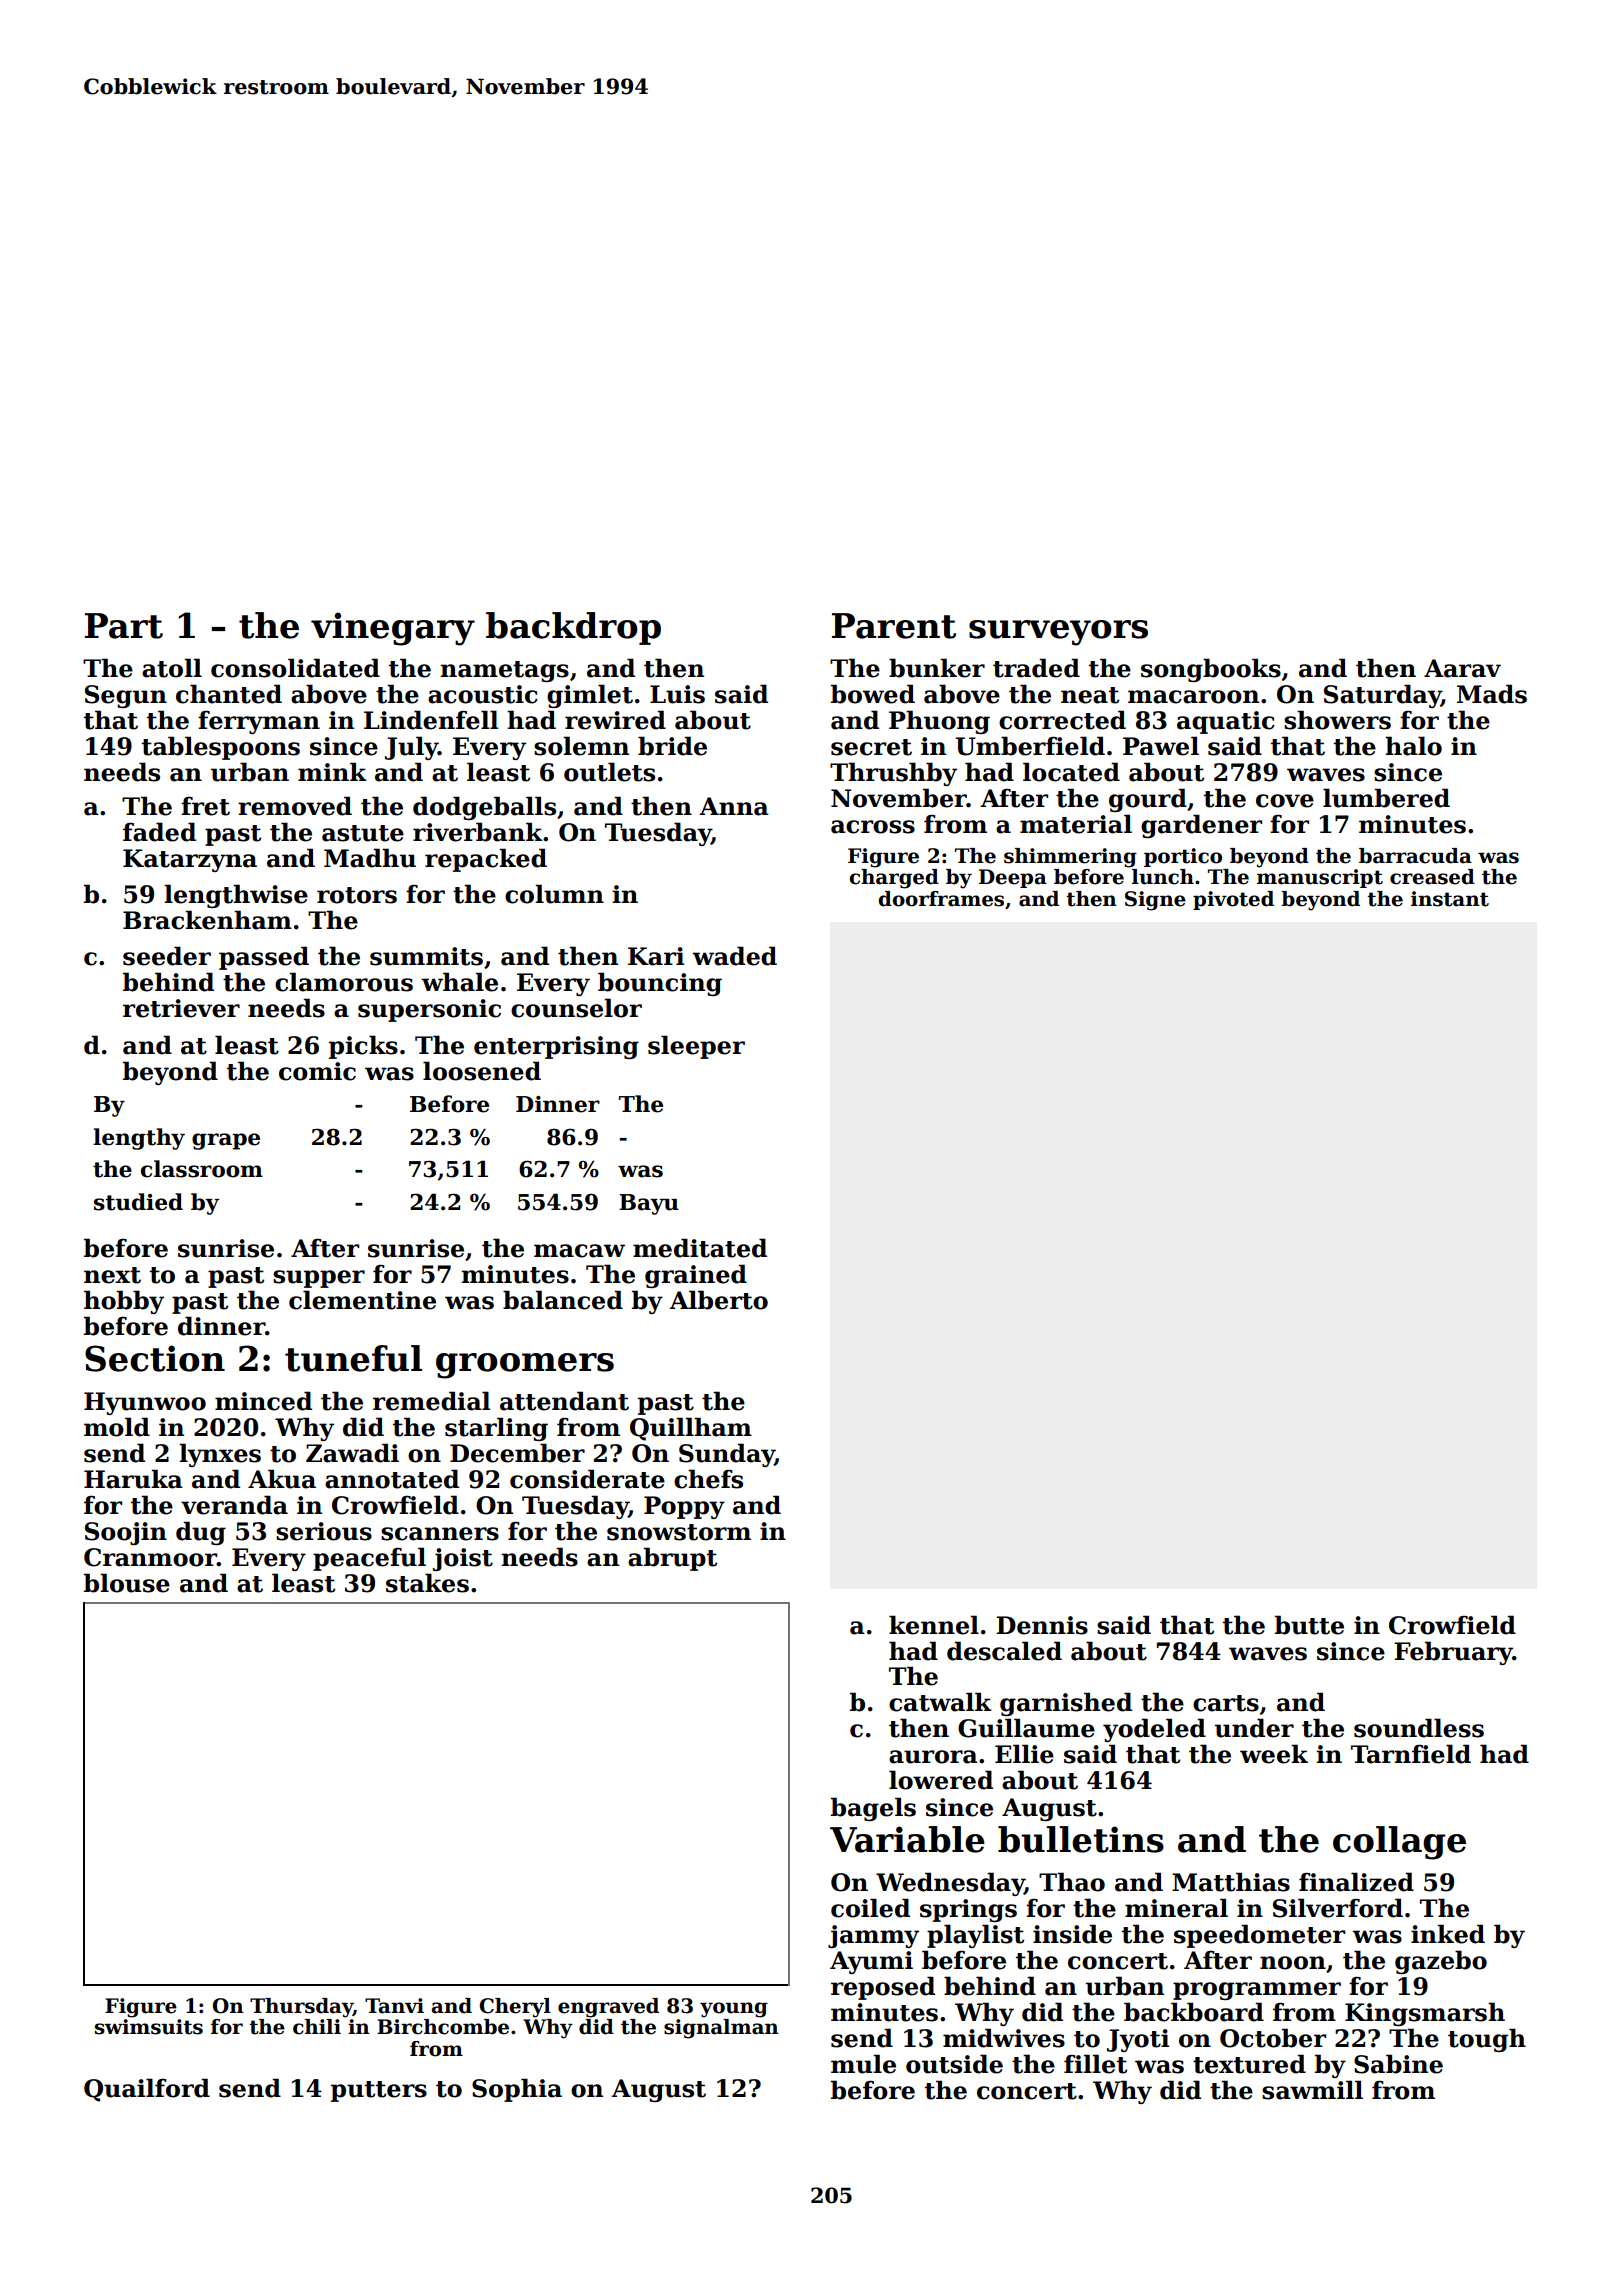 The image size is (1620, 2292). Describe the element at coordinates (1432, 877) in the page. I see `creased` at that location.
